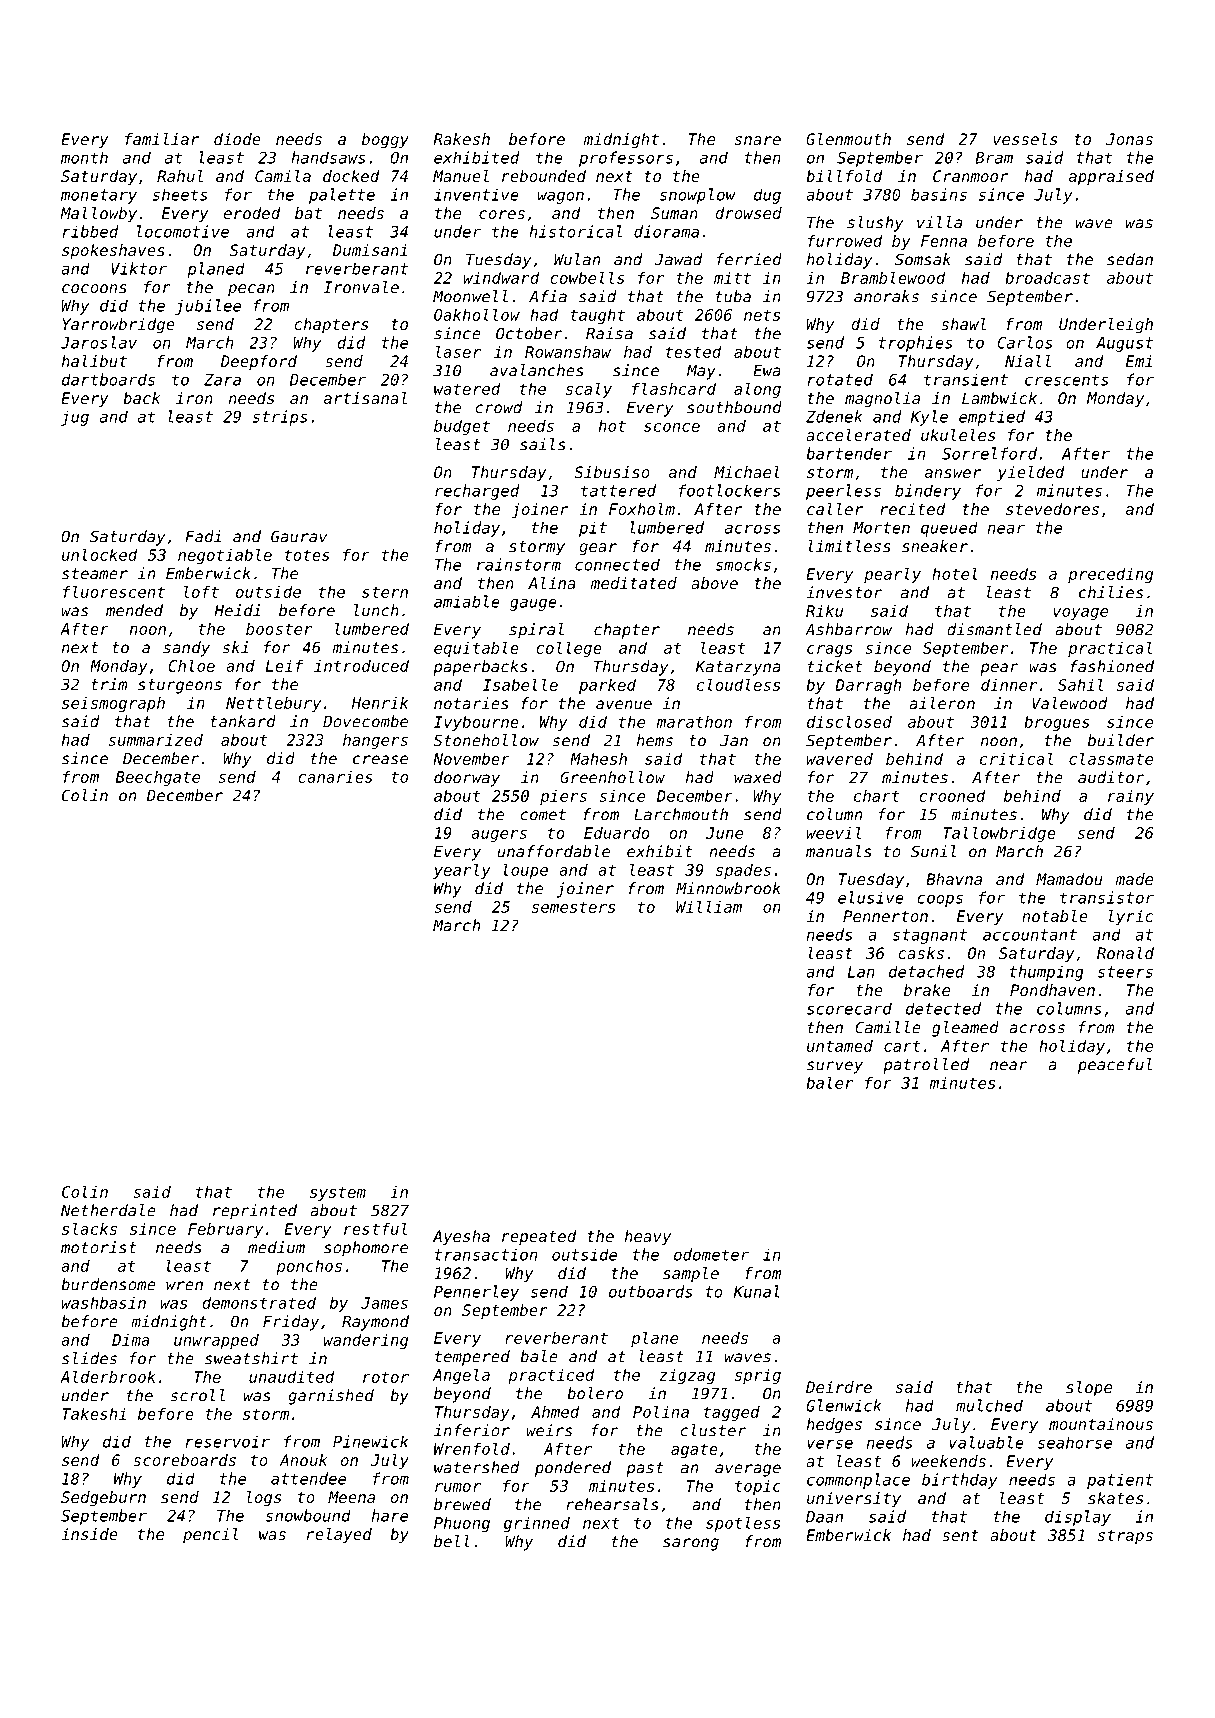 The image size is (1215, 1718). Describe the element at coordinates (1129, 139) in the document. I see `Jonas` at that location.
